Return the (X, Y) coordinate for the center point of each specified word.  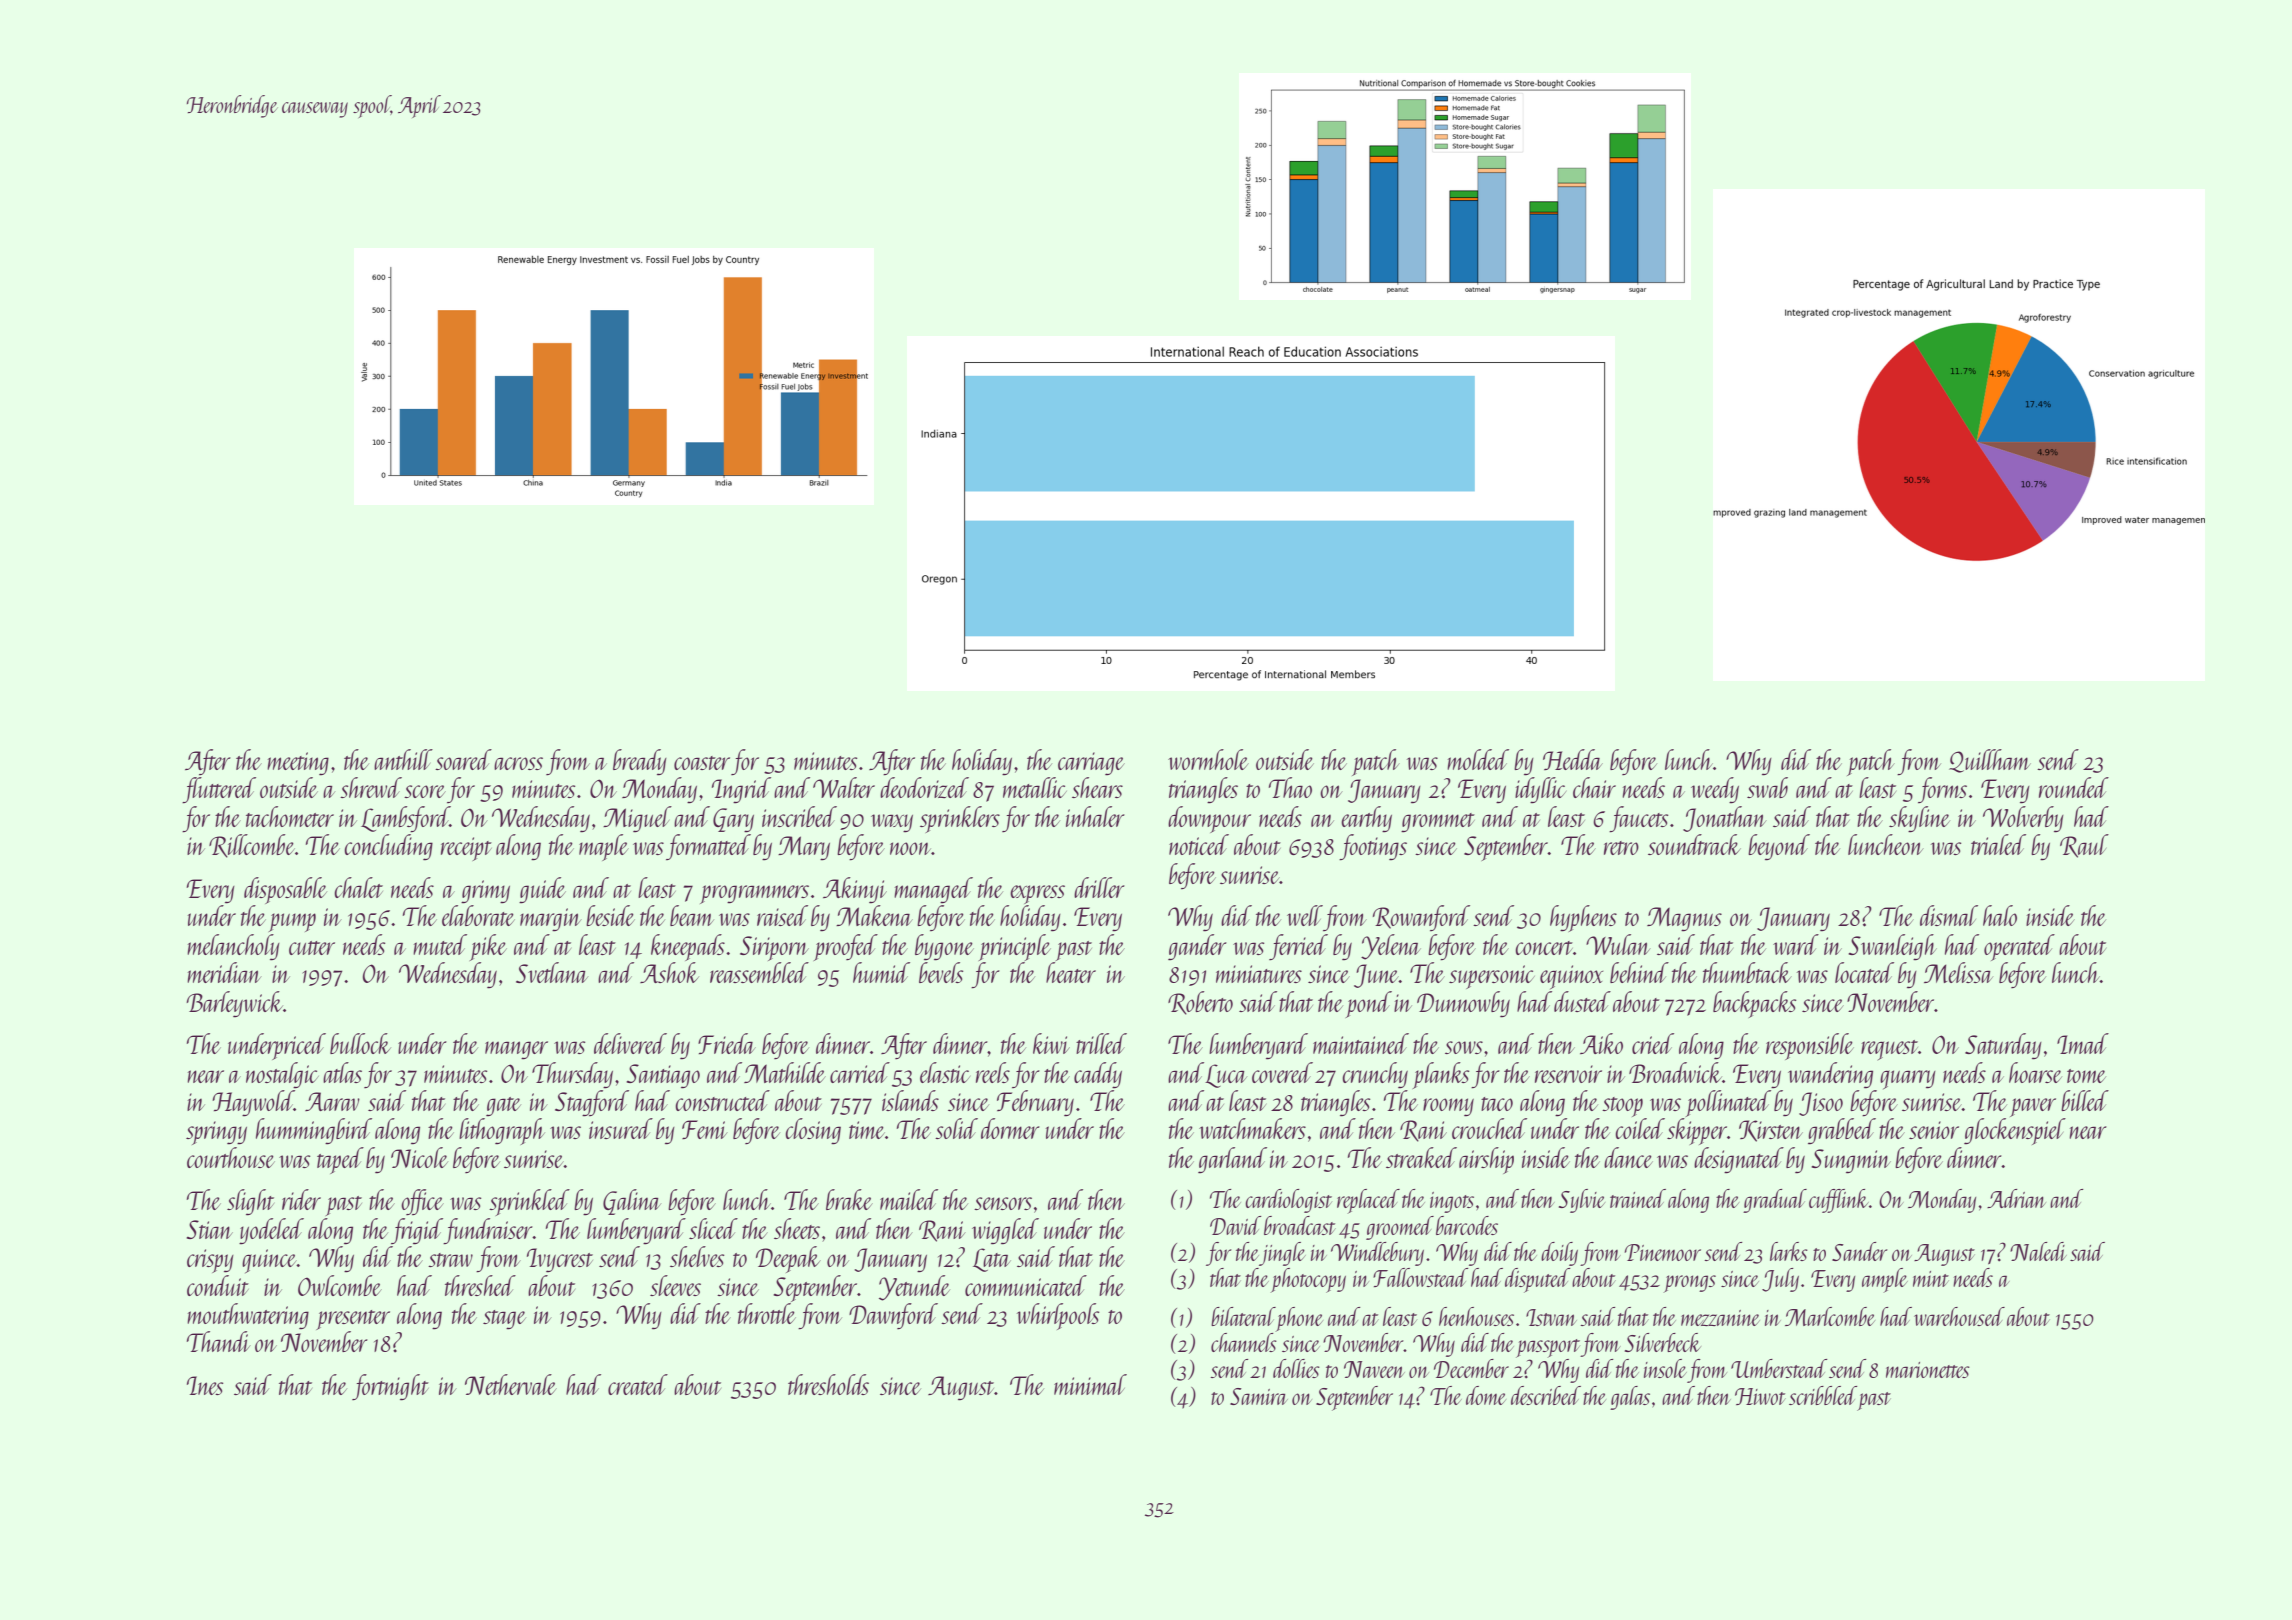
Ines (205, 1385)
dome (1486, 1395)
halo (2000, 915)
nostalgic (282, 1075)
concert (1544, 948)
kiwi (1051, 1043)
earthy (1366, 819)
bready (640, 762)
